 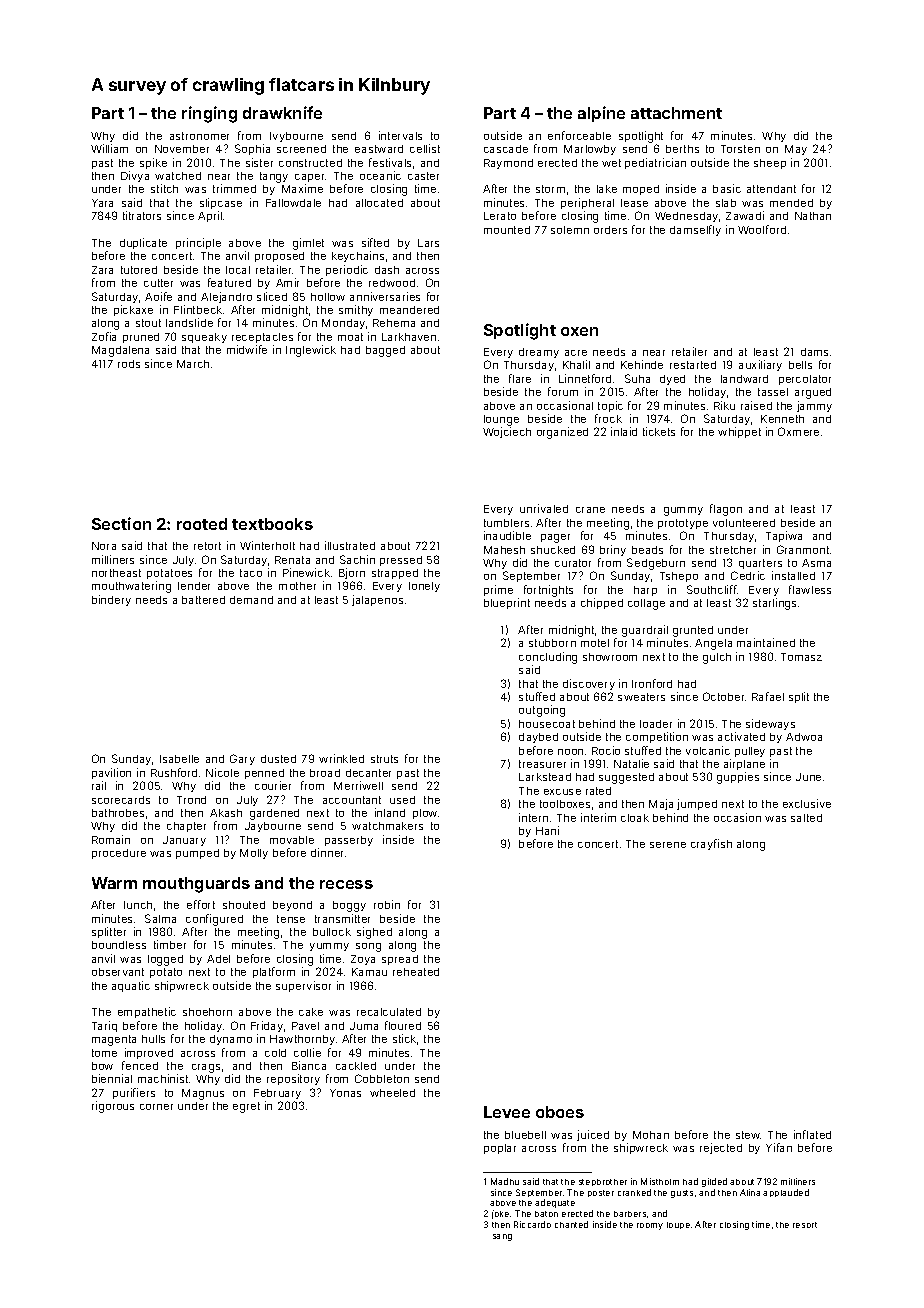 I want to click on William, so click(x=109, y=148).
